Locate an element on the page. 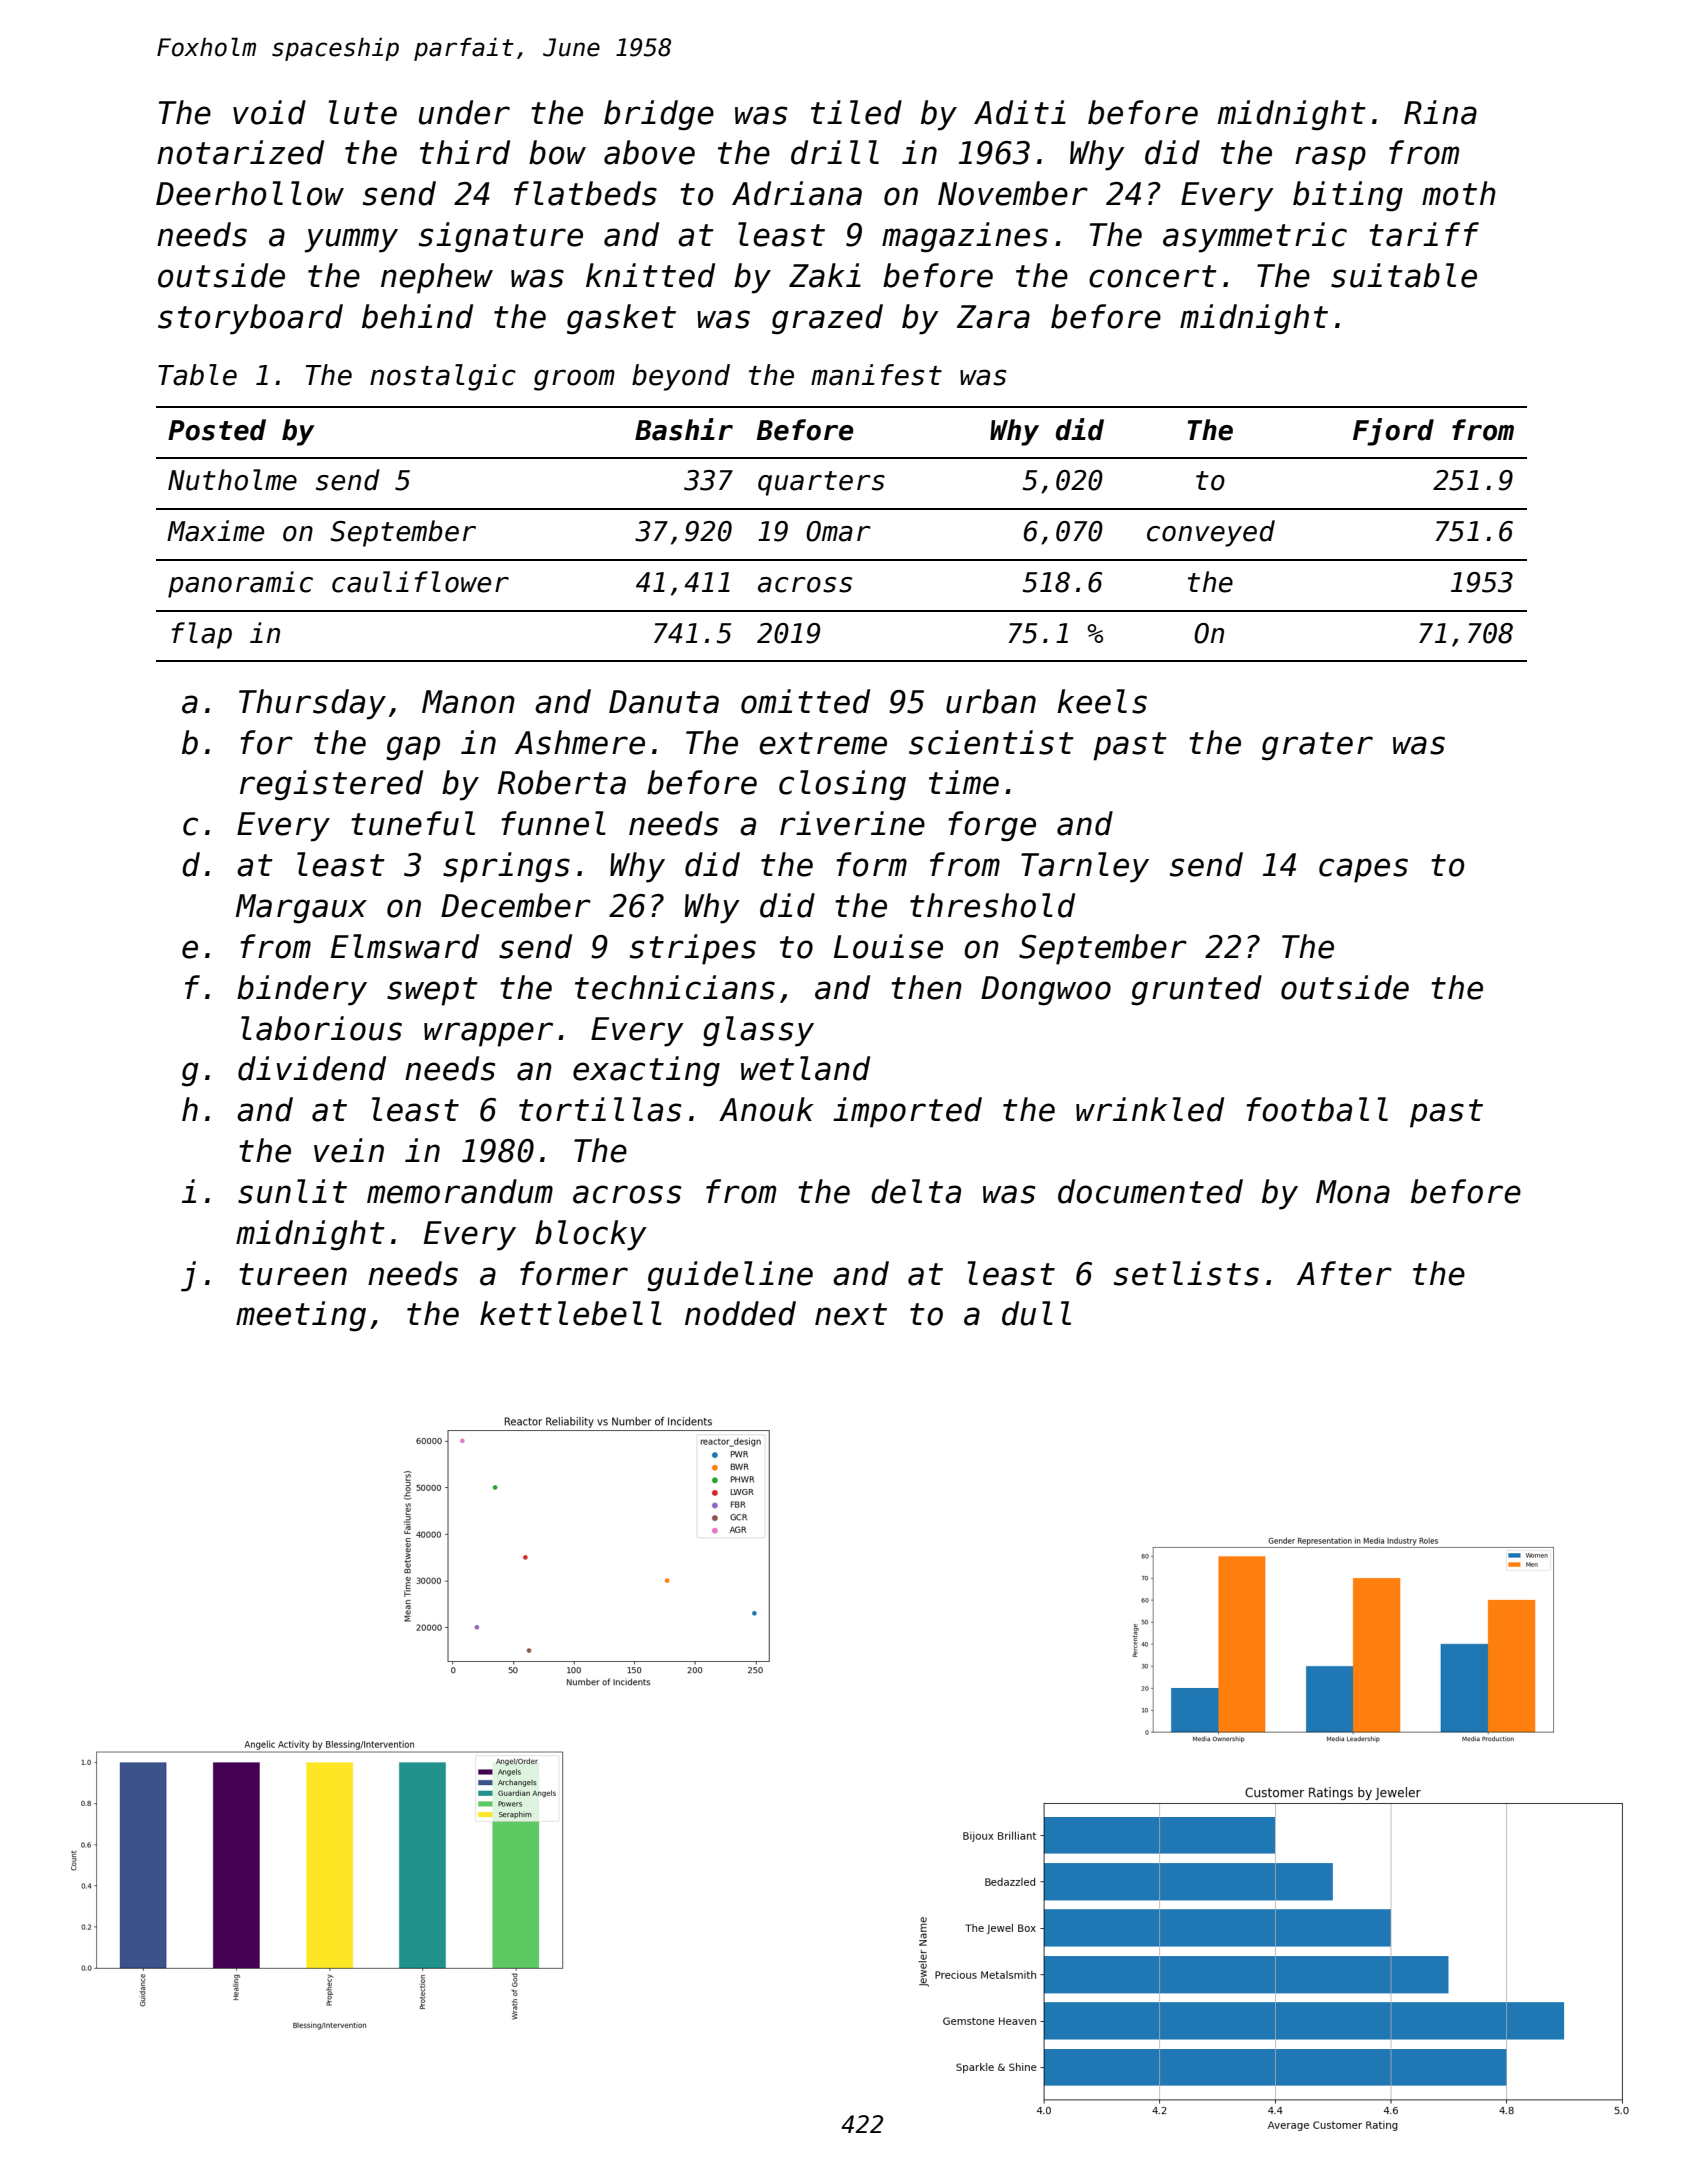 This page has width=1683, height=2178. wrinkled is located at coordinates (1150, 1109).
